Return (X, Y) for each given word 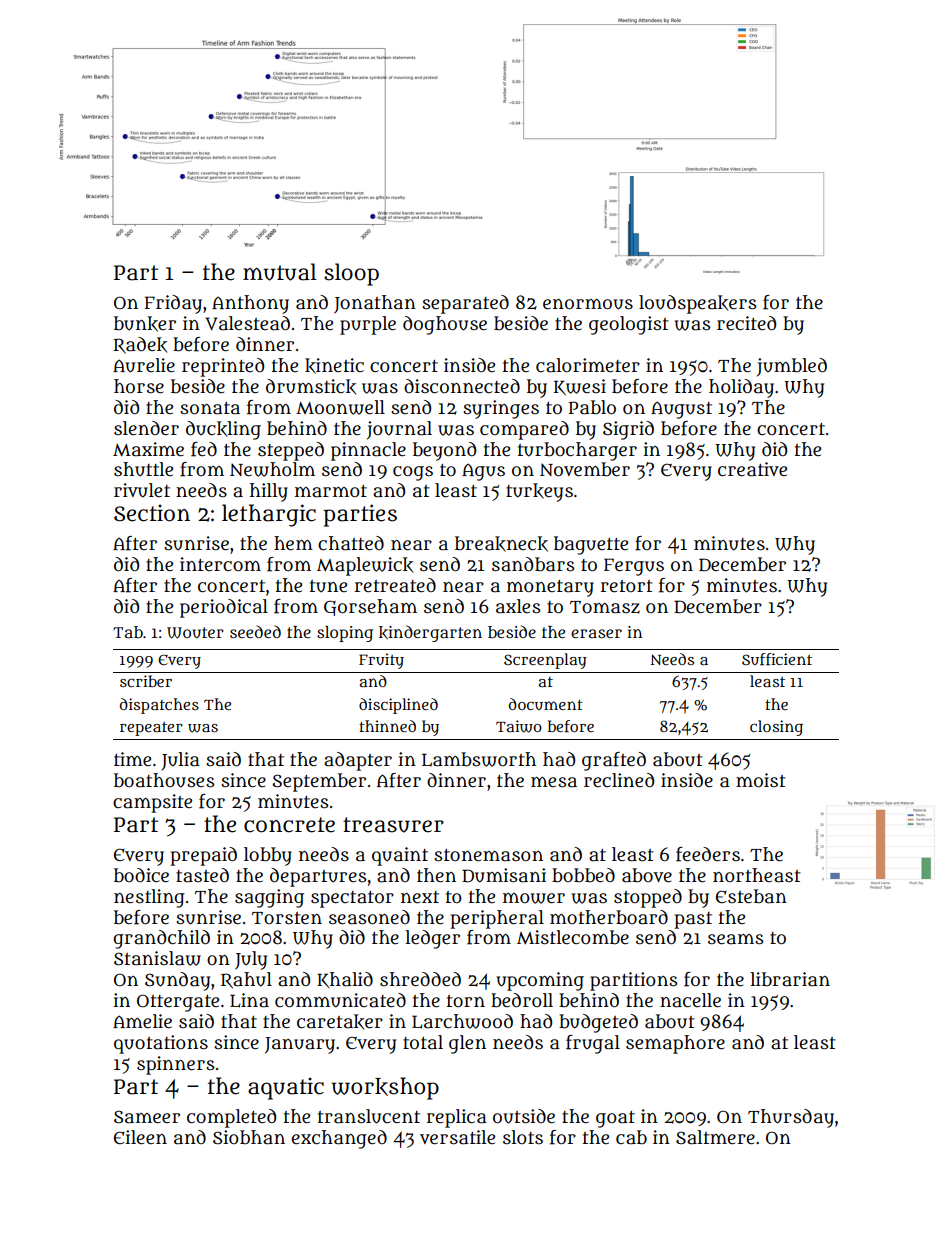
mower (534, 898)
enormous (588, 304)
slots (523, 1137)
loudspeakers (697, 304)
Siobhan (249, 1137)
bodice (141, 875)
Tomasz (605, 607)
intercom (220, 564)
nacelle (690, 1000)
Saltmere (715, 1137)
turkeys (539, 492)
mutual (280, 272)
